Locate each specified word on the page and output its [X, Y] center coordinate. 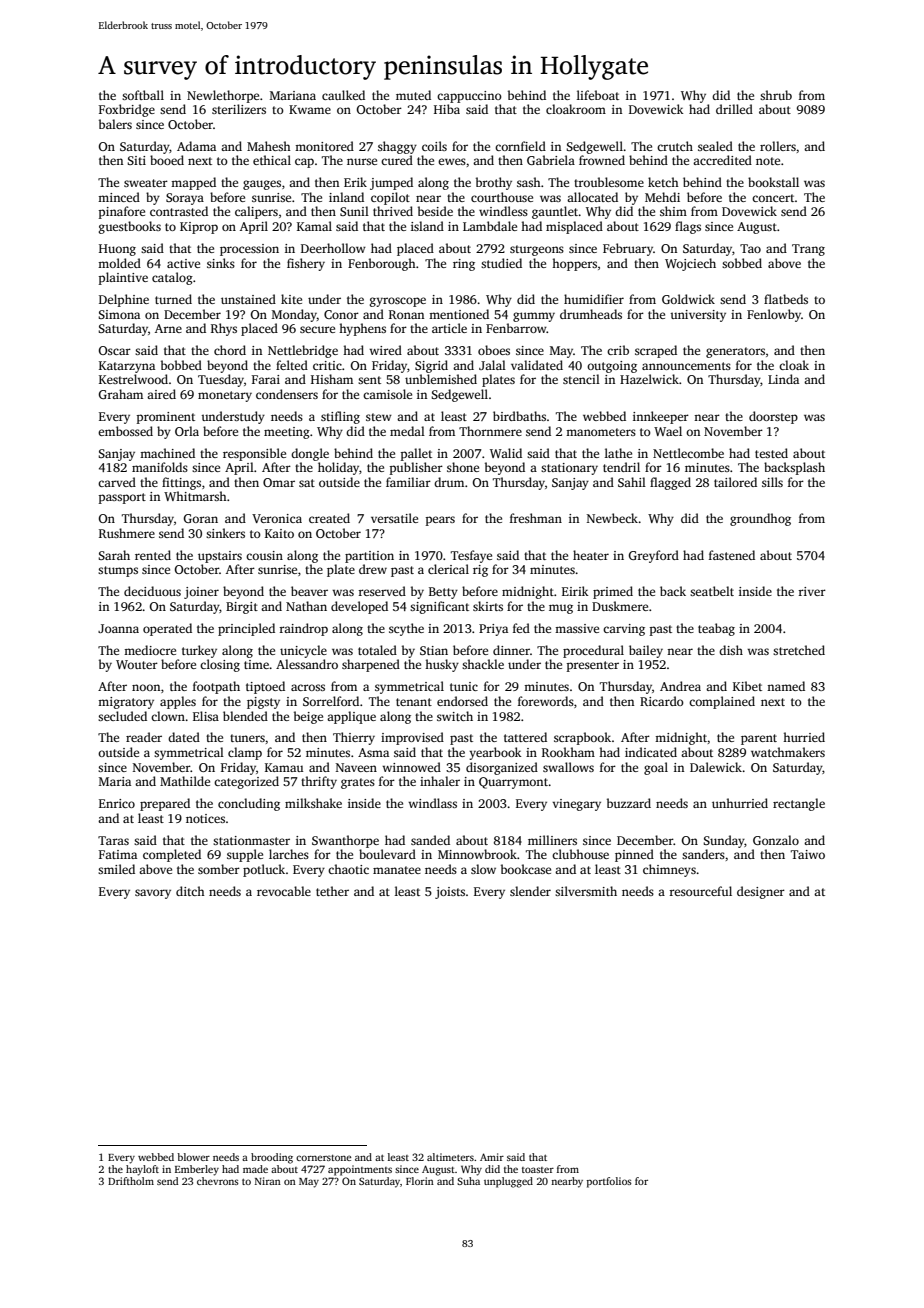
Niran [268, 1181]
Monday [294, 315]
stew [379, 417]
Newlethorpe [223, 96]
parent [759, 739]
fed [521, 628]
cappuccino [469, 97]
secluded [122, 716]
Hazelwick [649, 379]
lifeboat [598, 95]
